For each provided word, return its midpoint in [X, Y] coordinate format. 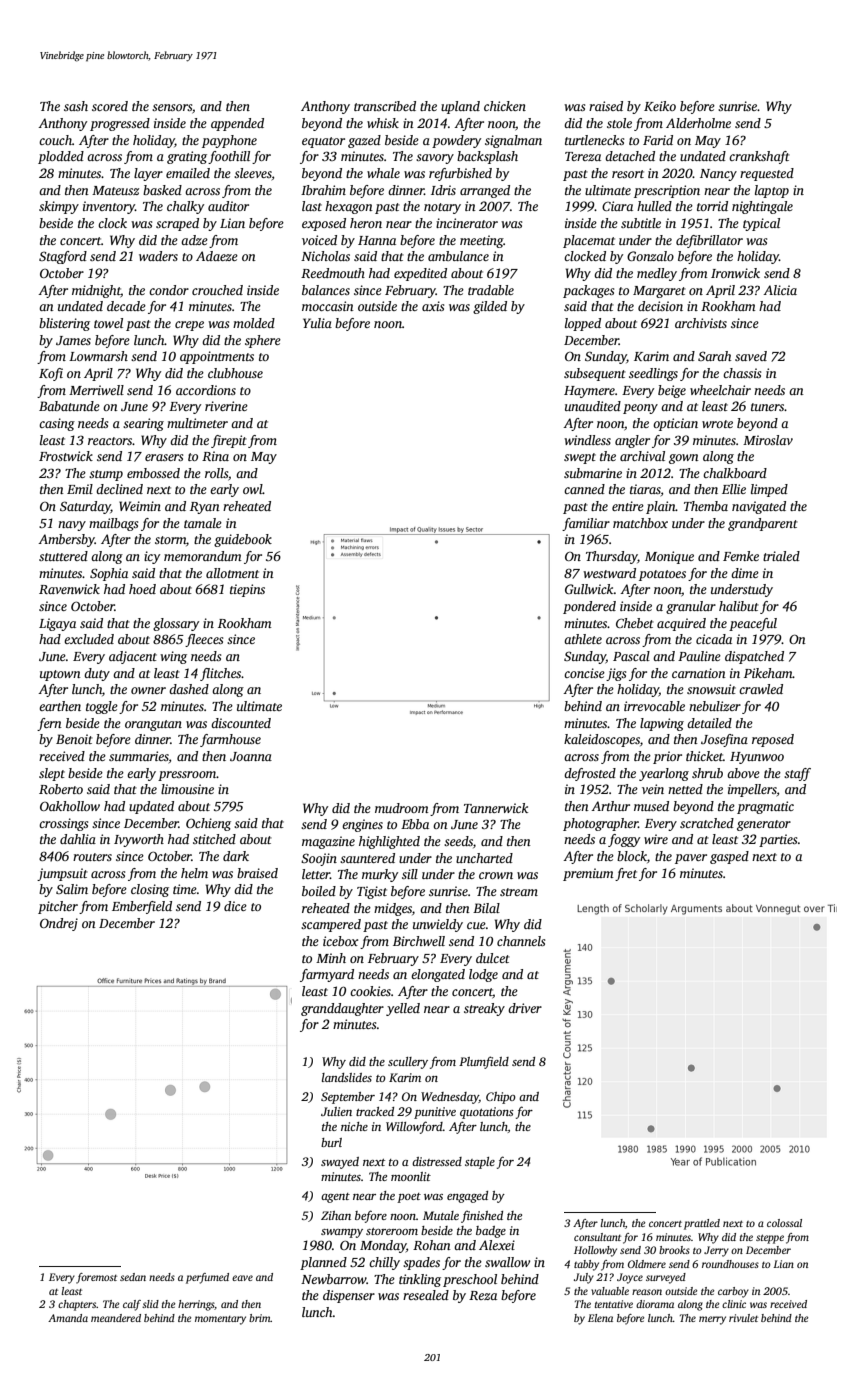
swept [580, 458]
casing [57, 424]
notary [442, 208]
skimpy [59, 207]
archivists [701, 323]
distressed [437, 1161]
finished [482, 1216]
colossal [784, 1223]
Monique [669, 557]
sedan [133, 1277]
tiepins [247, 590]
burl [331, 1142]
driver [525, 1008]
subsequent [595, 374]
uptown [60, 675]
